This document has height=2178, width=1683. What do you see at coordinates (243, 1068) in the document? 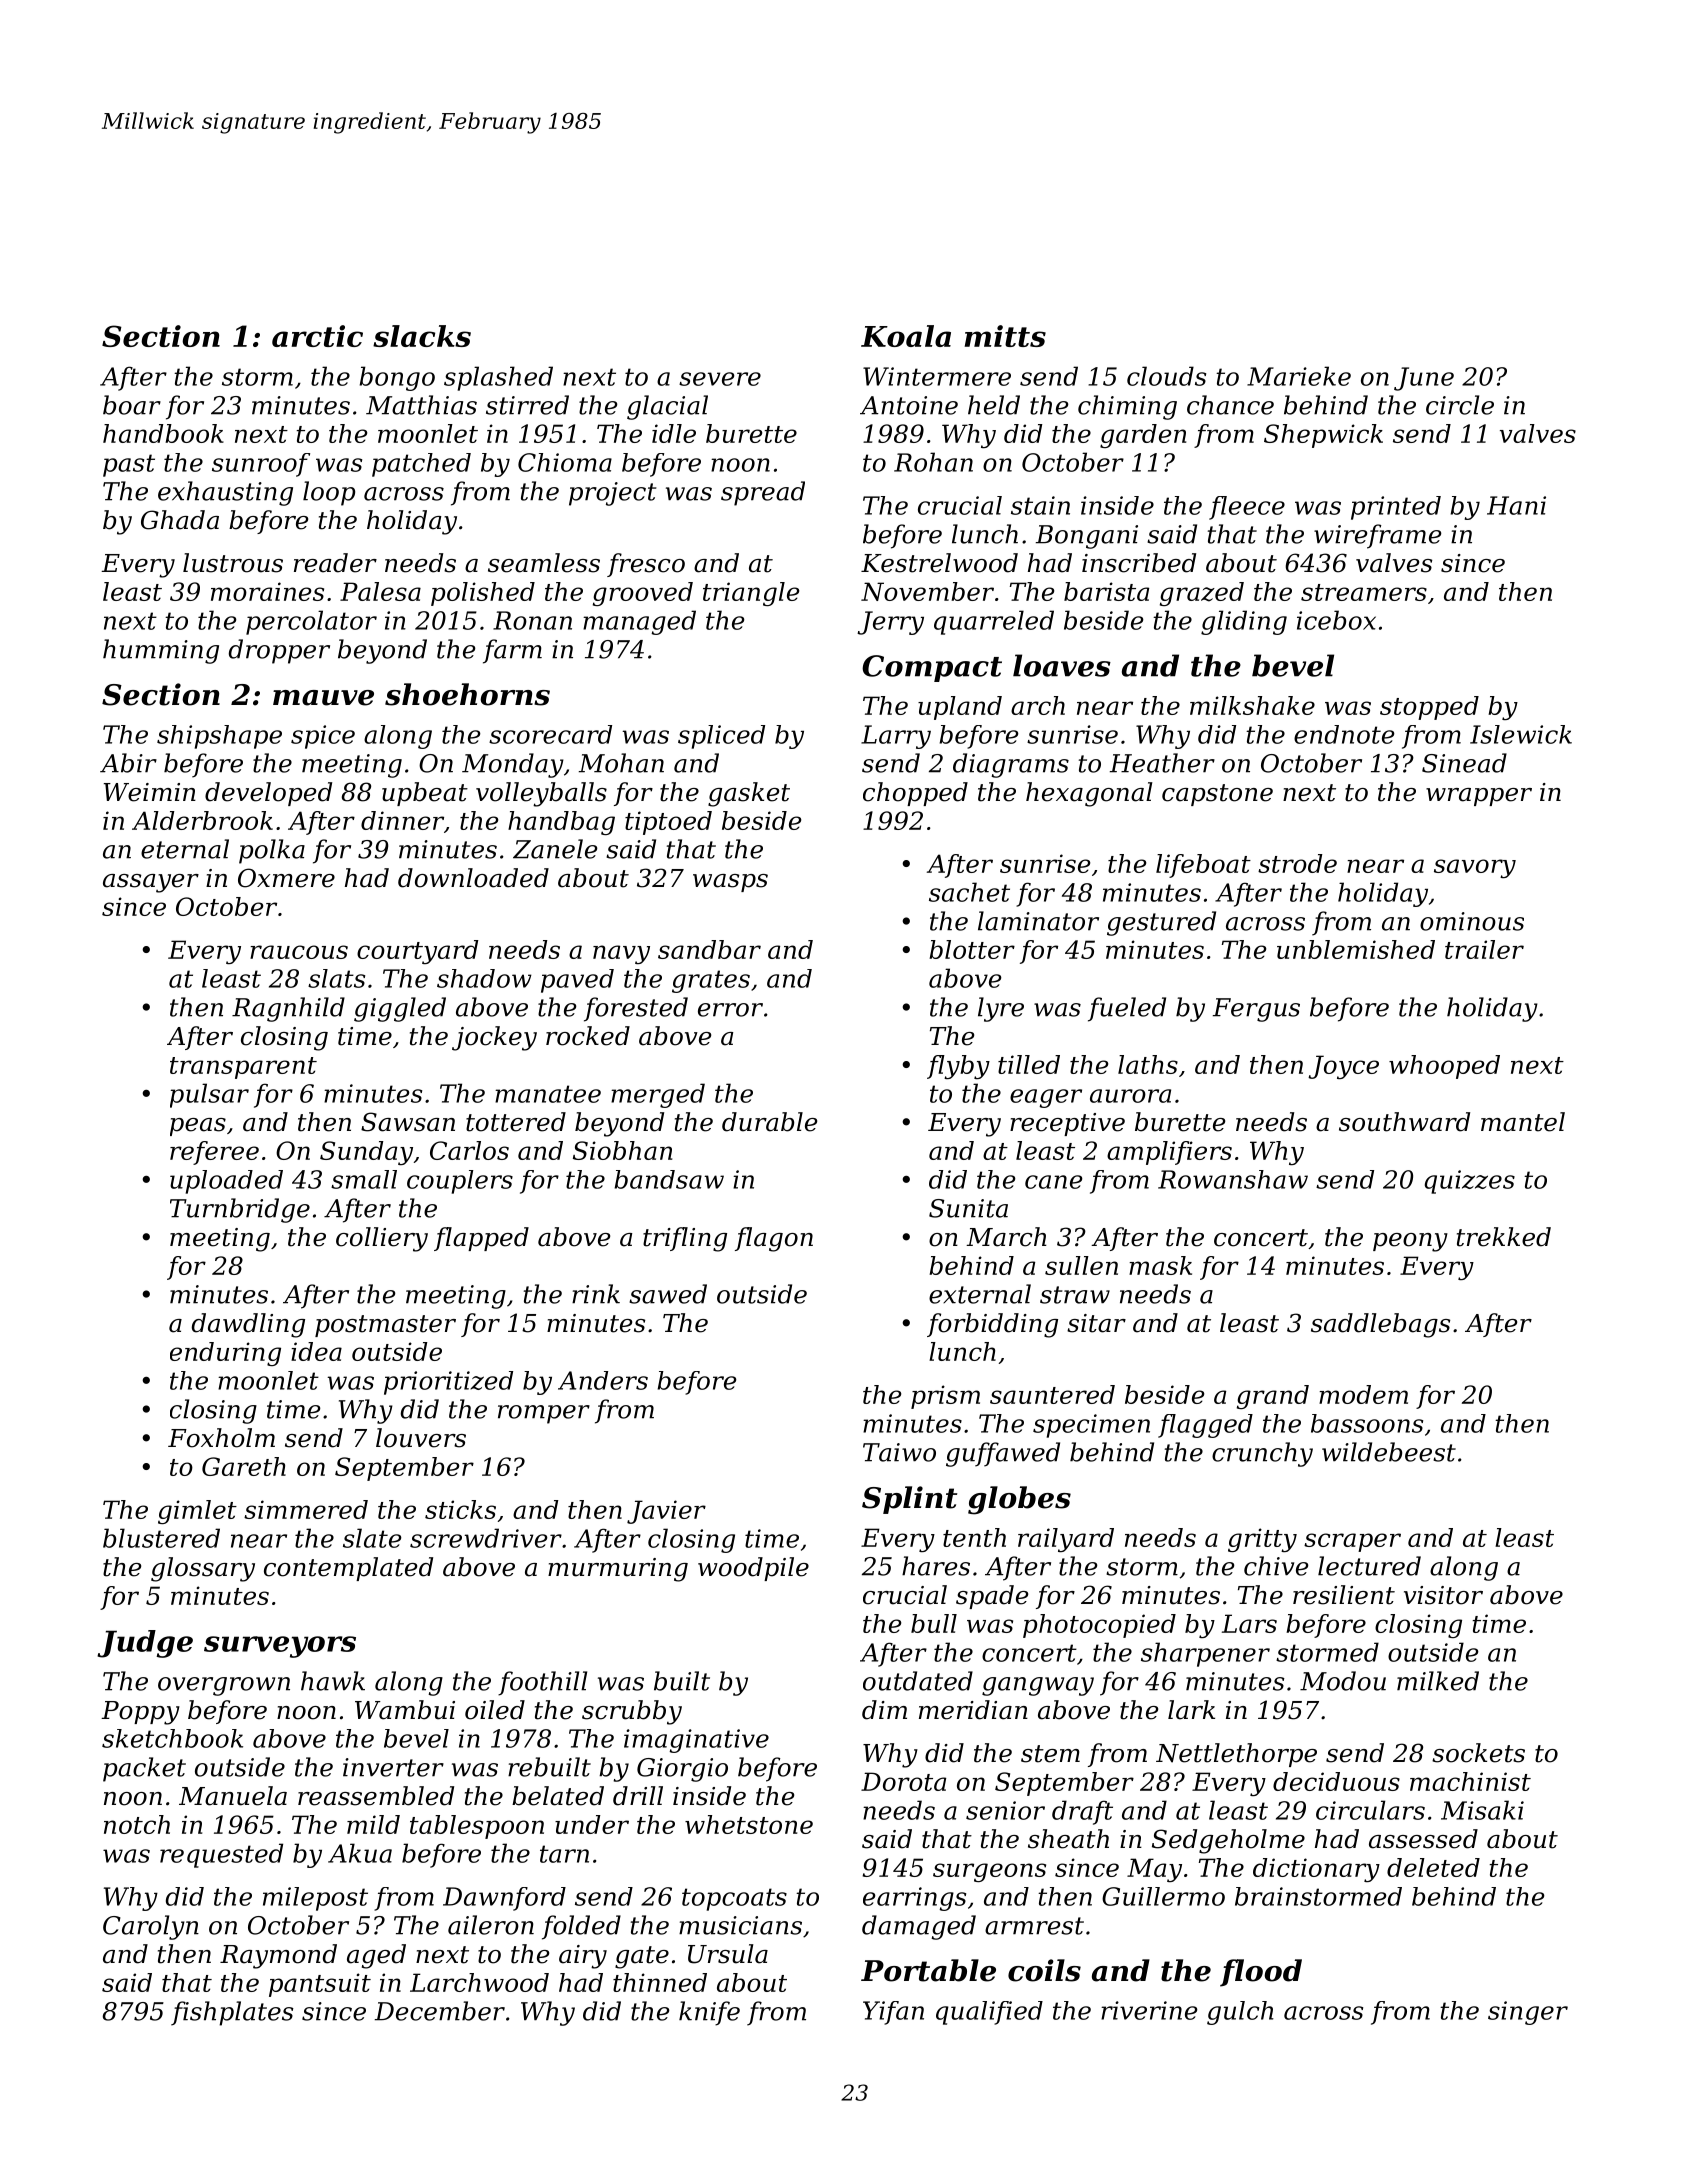
I see `transparent` at bounding box center [243, 1068].
